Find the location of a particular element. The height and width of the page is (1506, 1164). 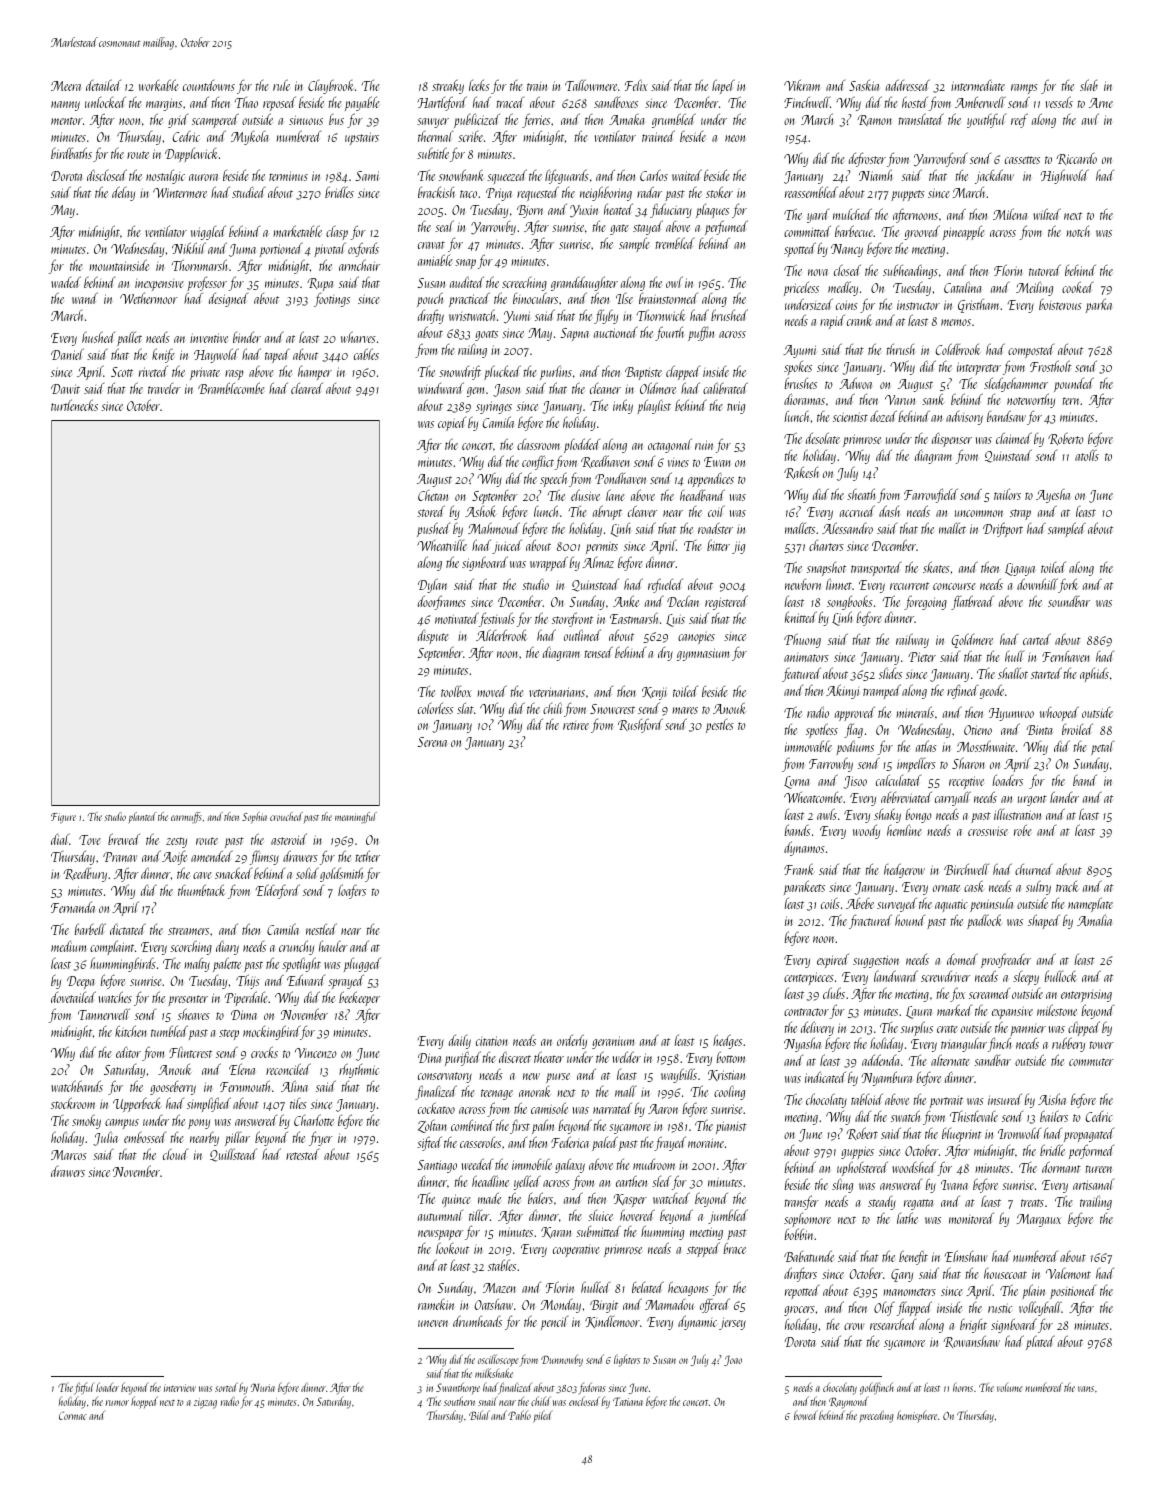

tether is located at coordinates (367, 856).
